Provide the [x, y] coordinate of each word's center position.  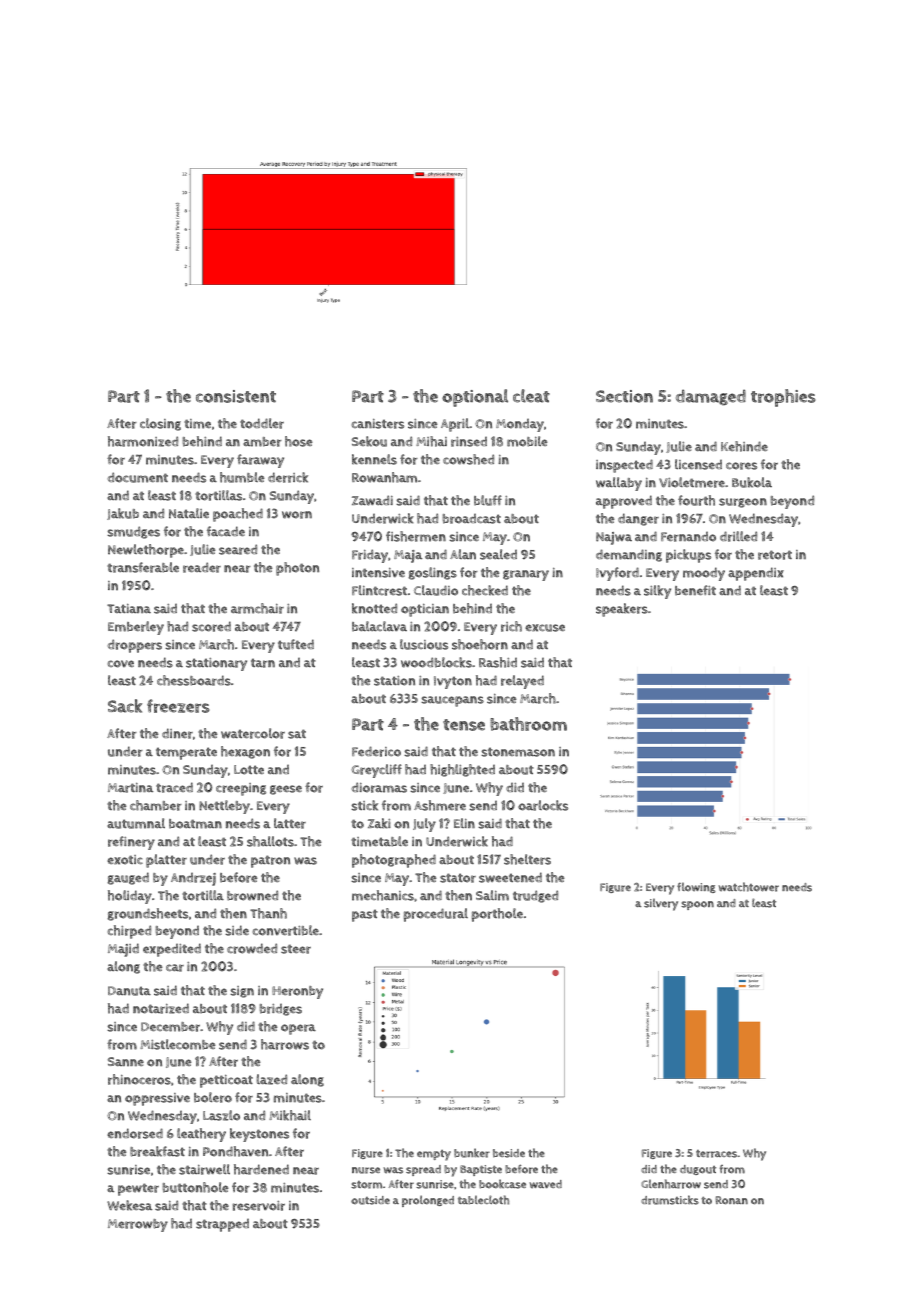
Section [624, 396]
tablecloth [483, 1200]
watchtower [748, 887]
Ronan [731, 1200]
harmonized [143, 441]
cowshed [468, 459]
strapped [222, 1225]
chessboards [194, 680]
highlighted [462, 770]
